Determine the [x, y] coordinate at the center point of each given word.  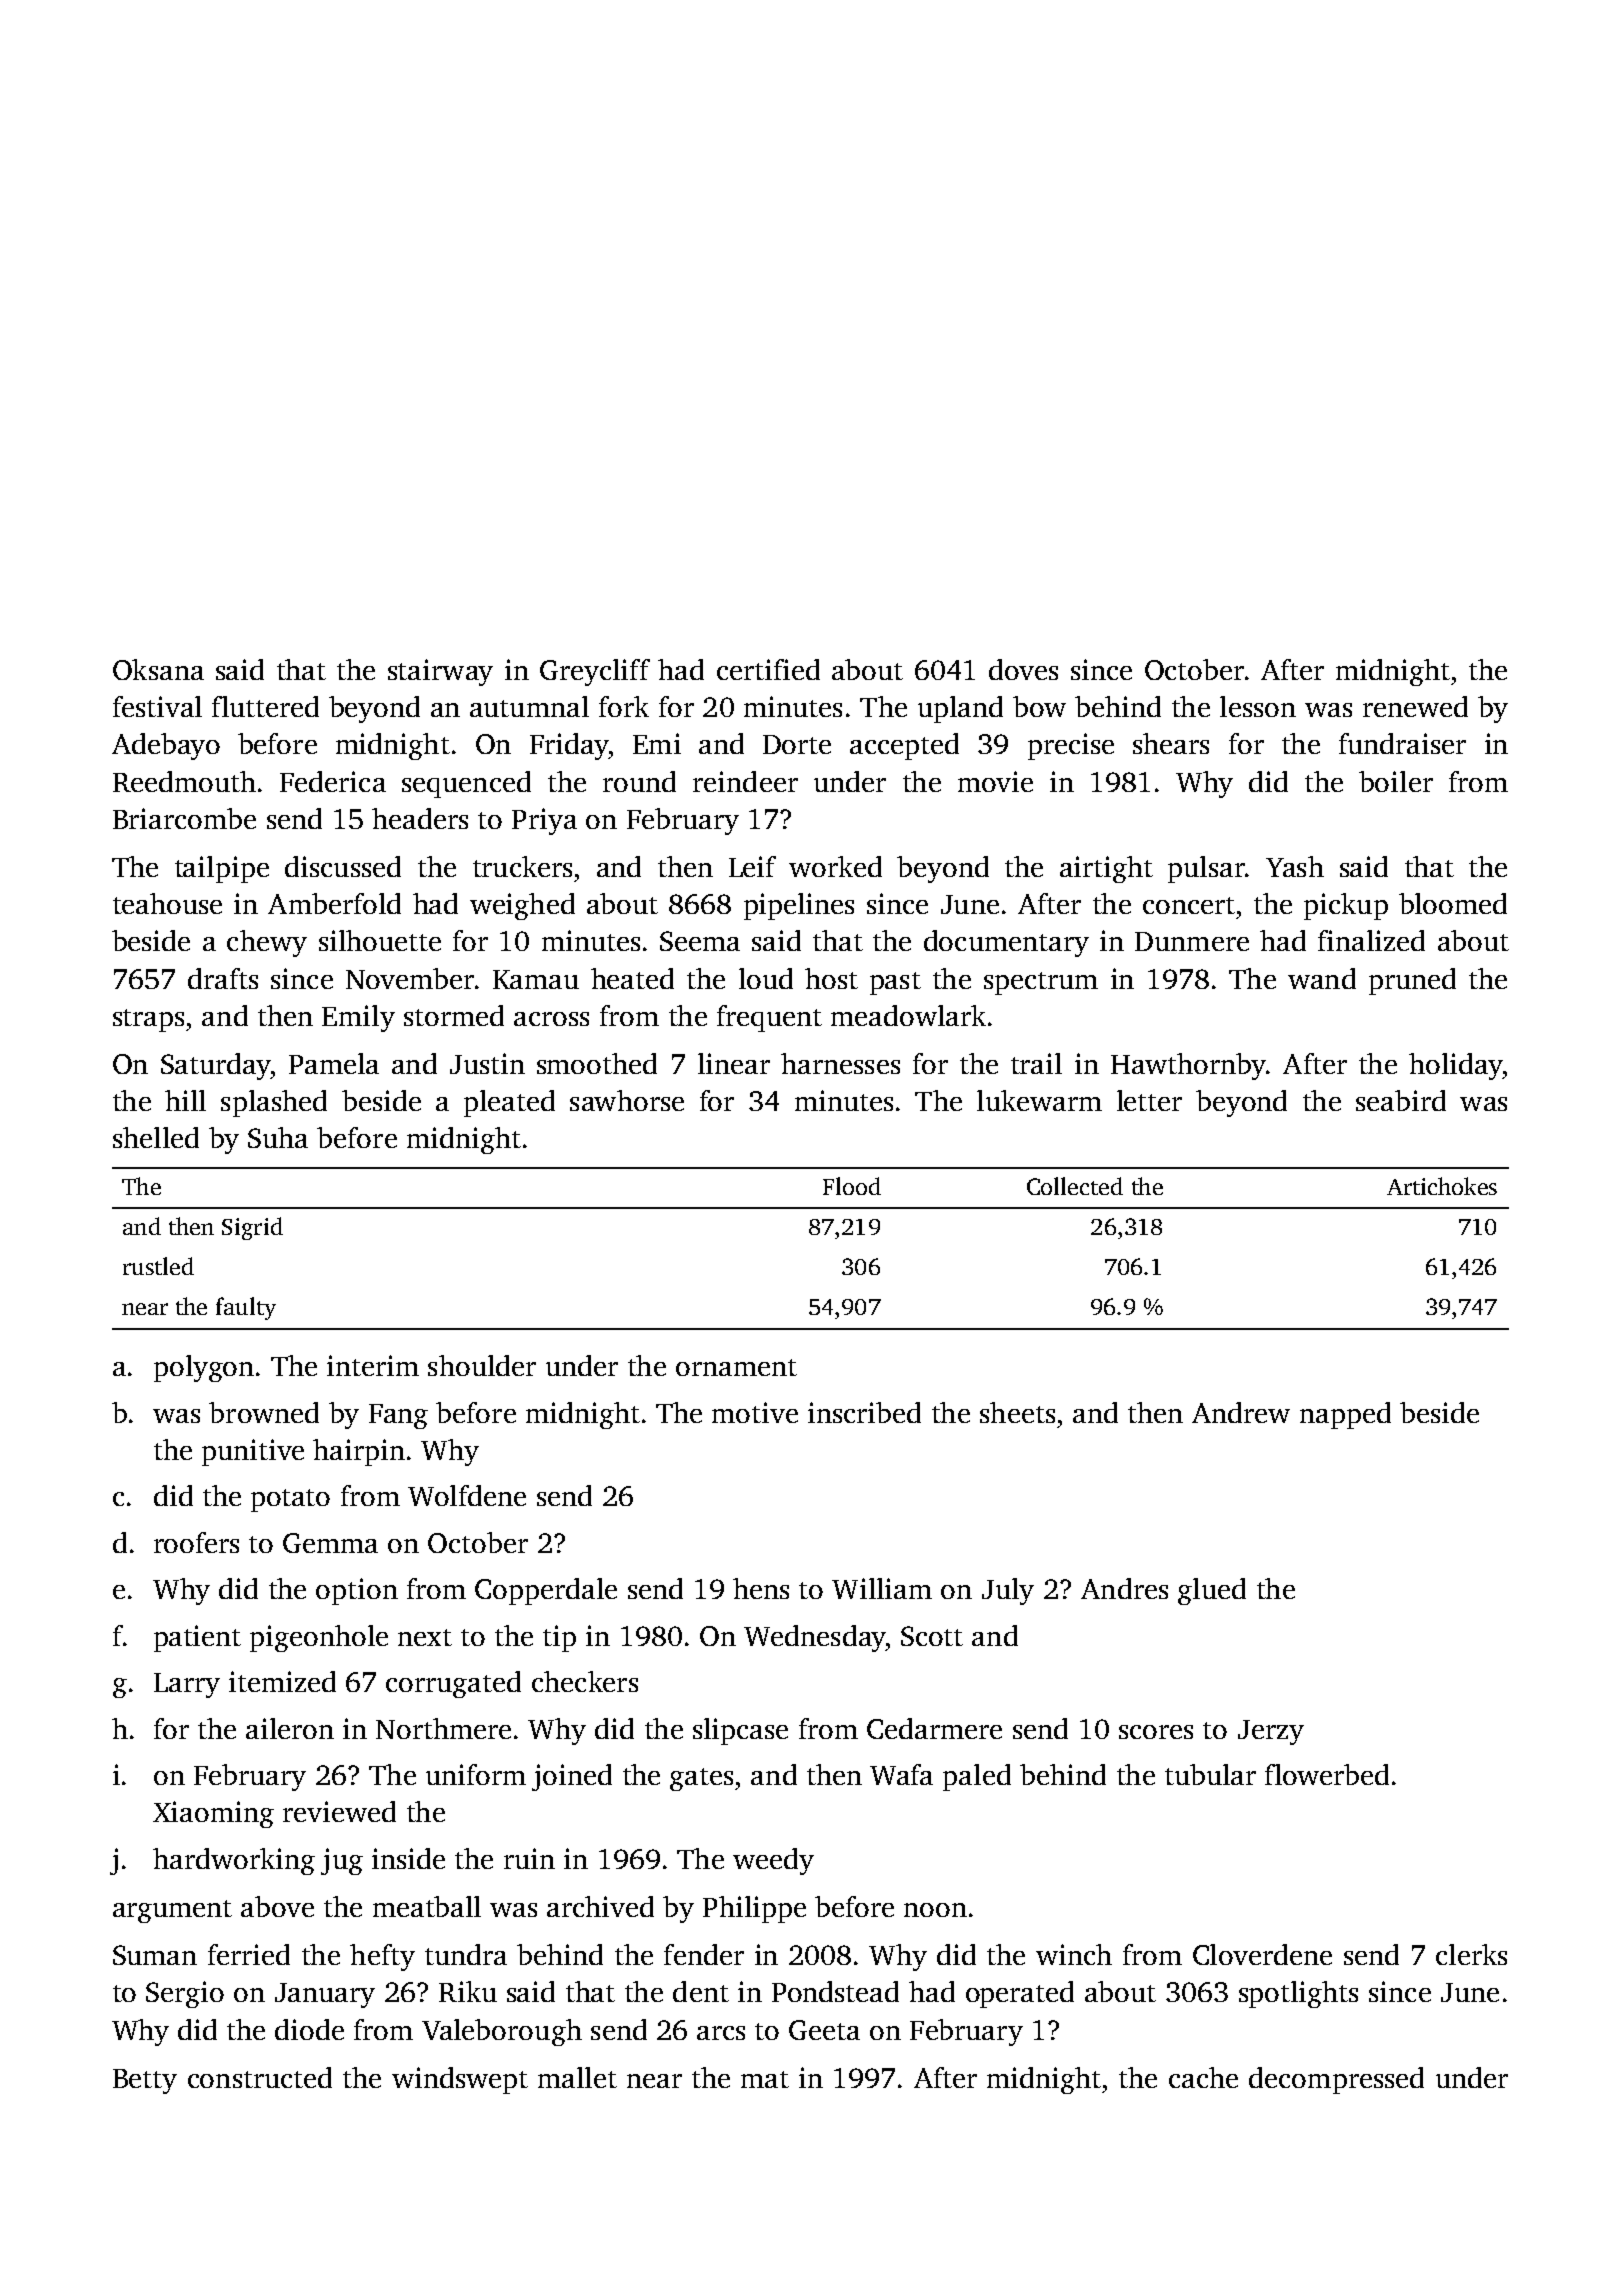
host [831, 978]
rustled [158, 1266]
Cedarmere [934, 1728]
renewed [1415, 706]
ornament [736, 1367]
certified [768, 669]
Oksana [158, 669]
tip [559, 1638]
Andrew [1241, 1412]
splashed [274, 1103]
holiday [1455, 1066]
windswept [460, 2080]
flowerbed [1327, 1774]
